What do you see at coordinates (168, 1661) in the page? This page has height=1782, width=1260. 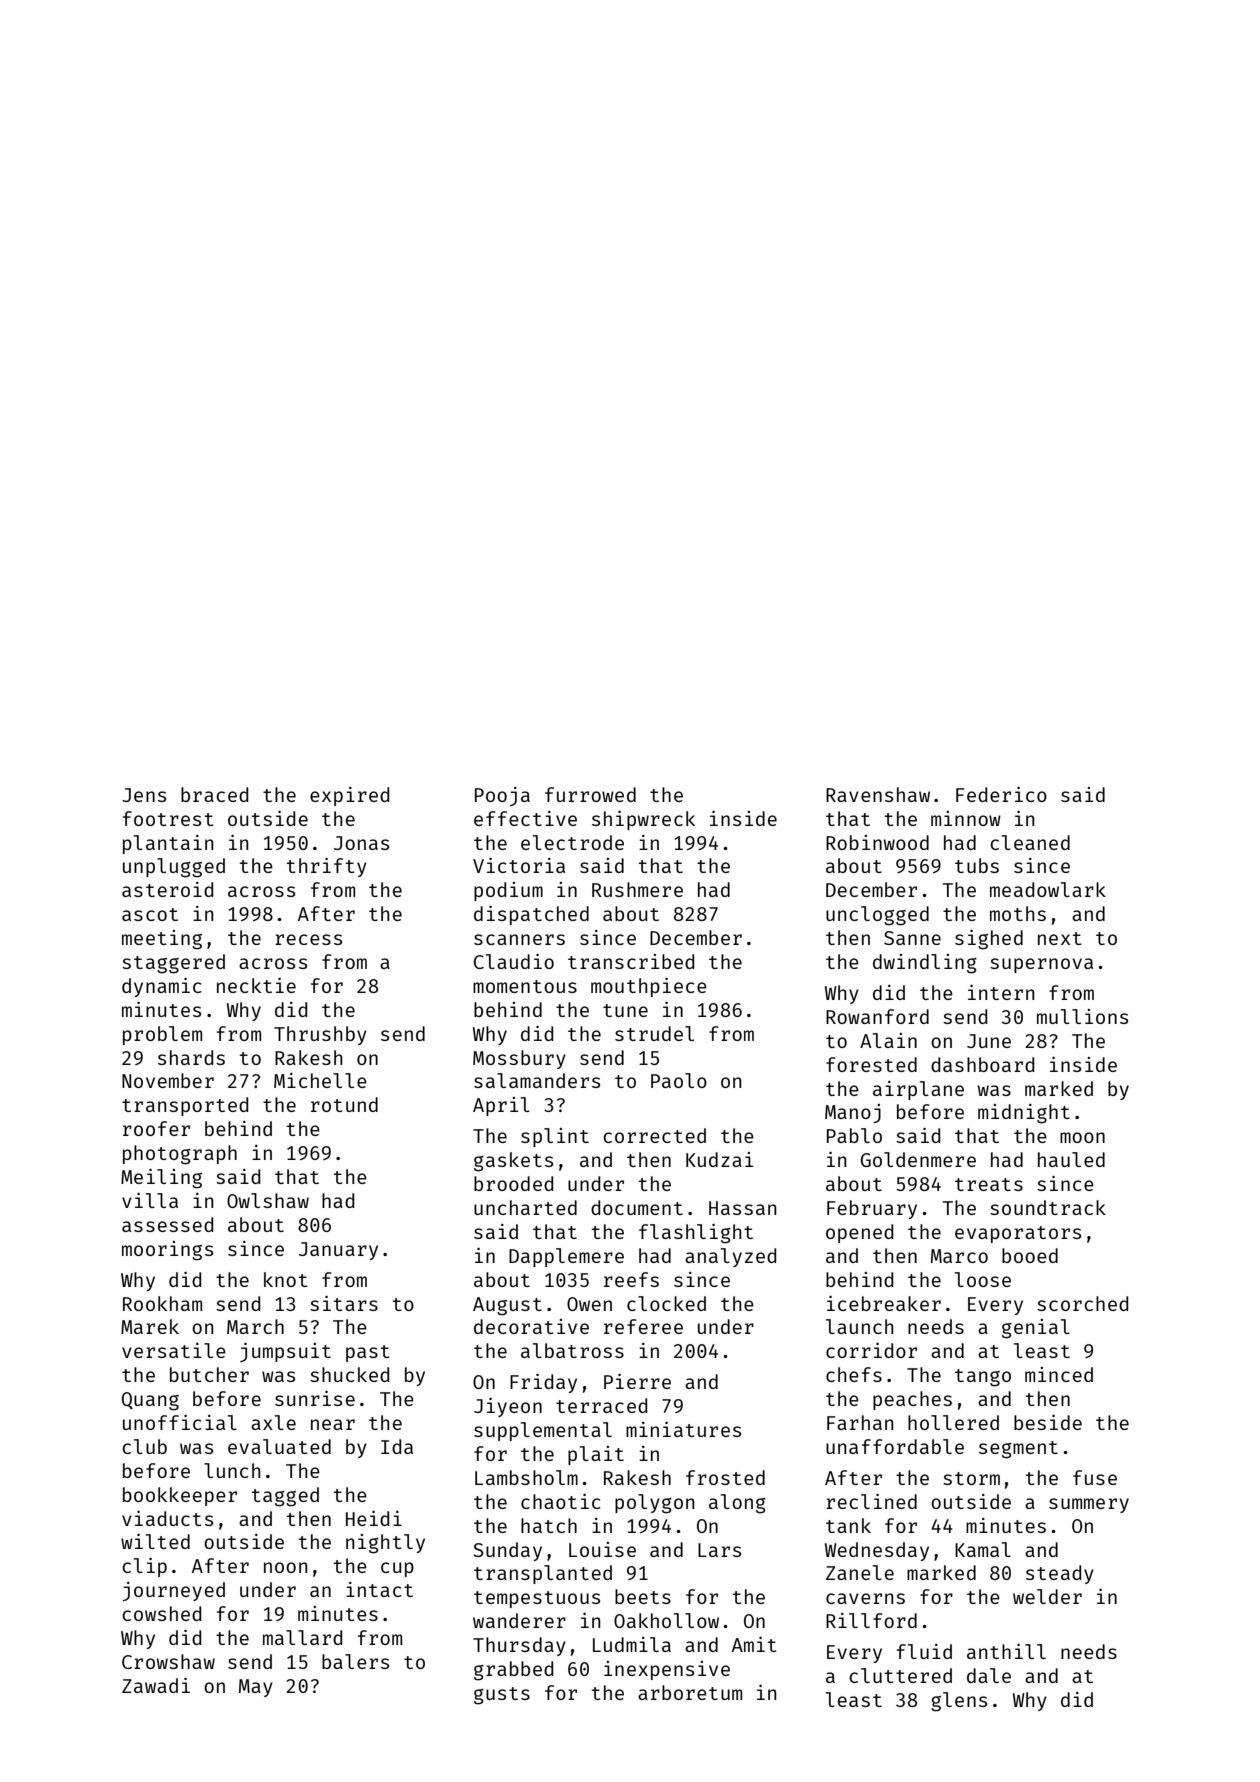 I see `Crowshaw` at bounding box center [168, 1661].
